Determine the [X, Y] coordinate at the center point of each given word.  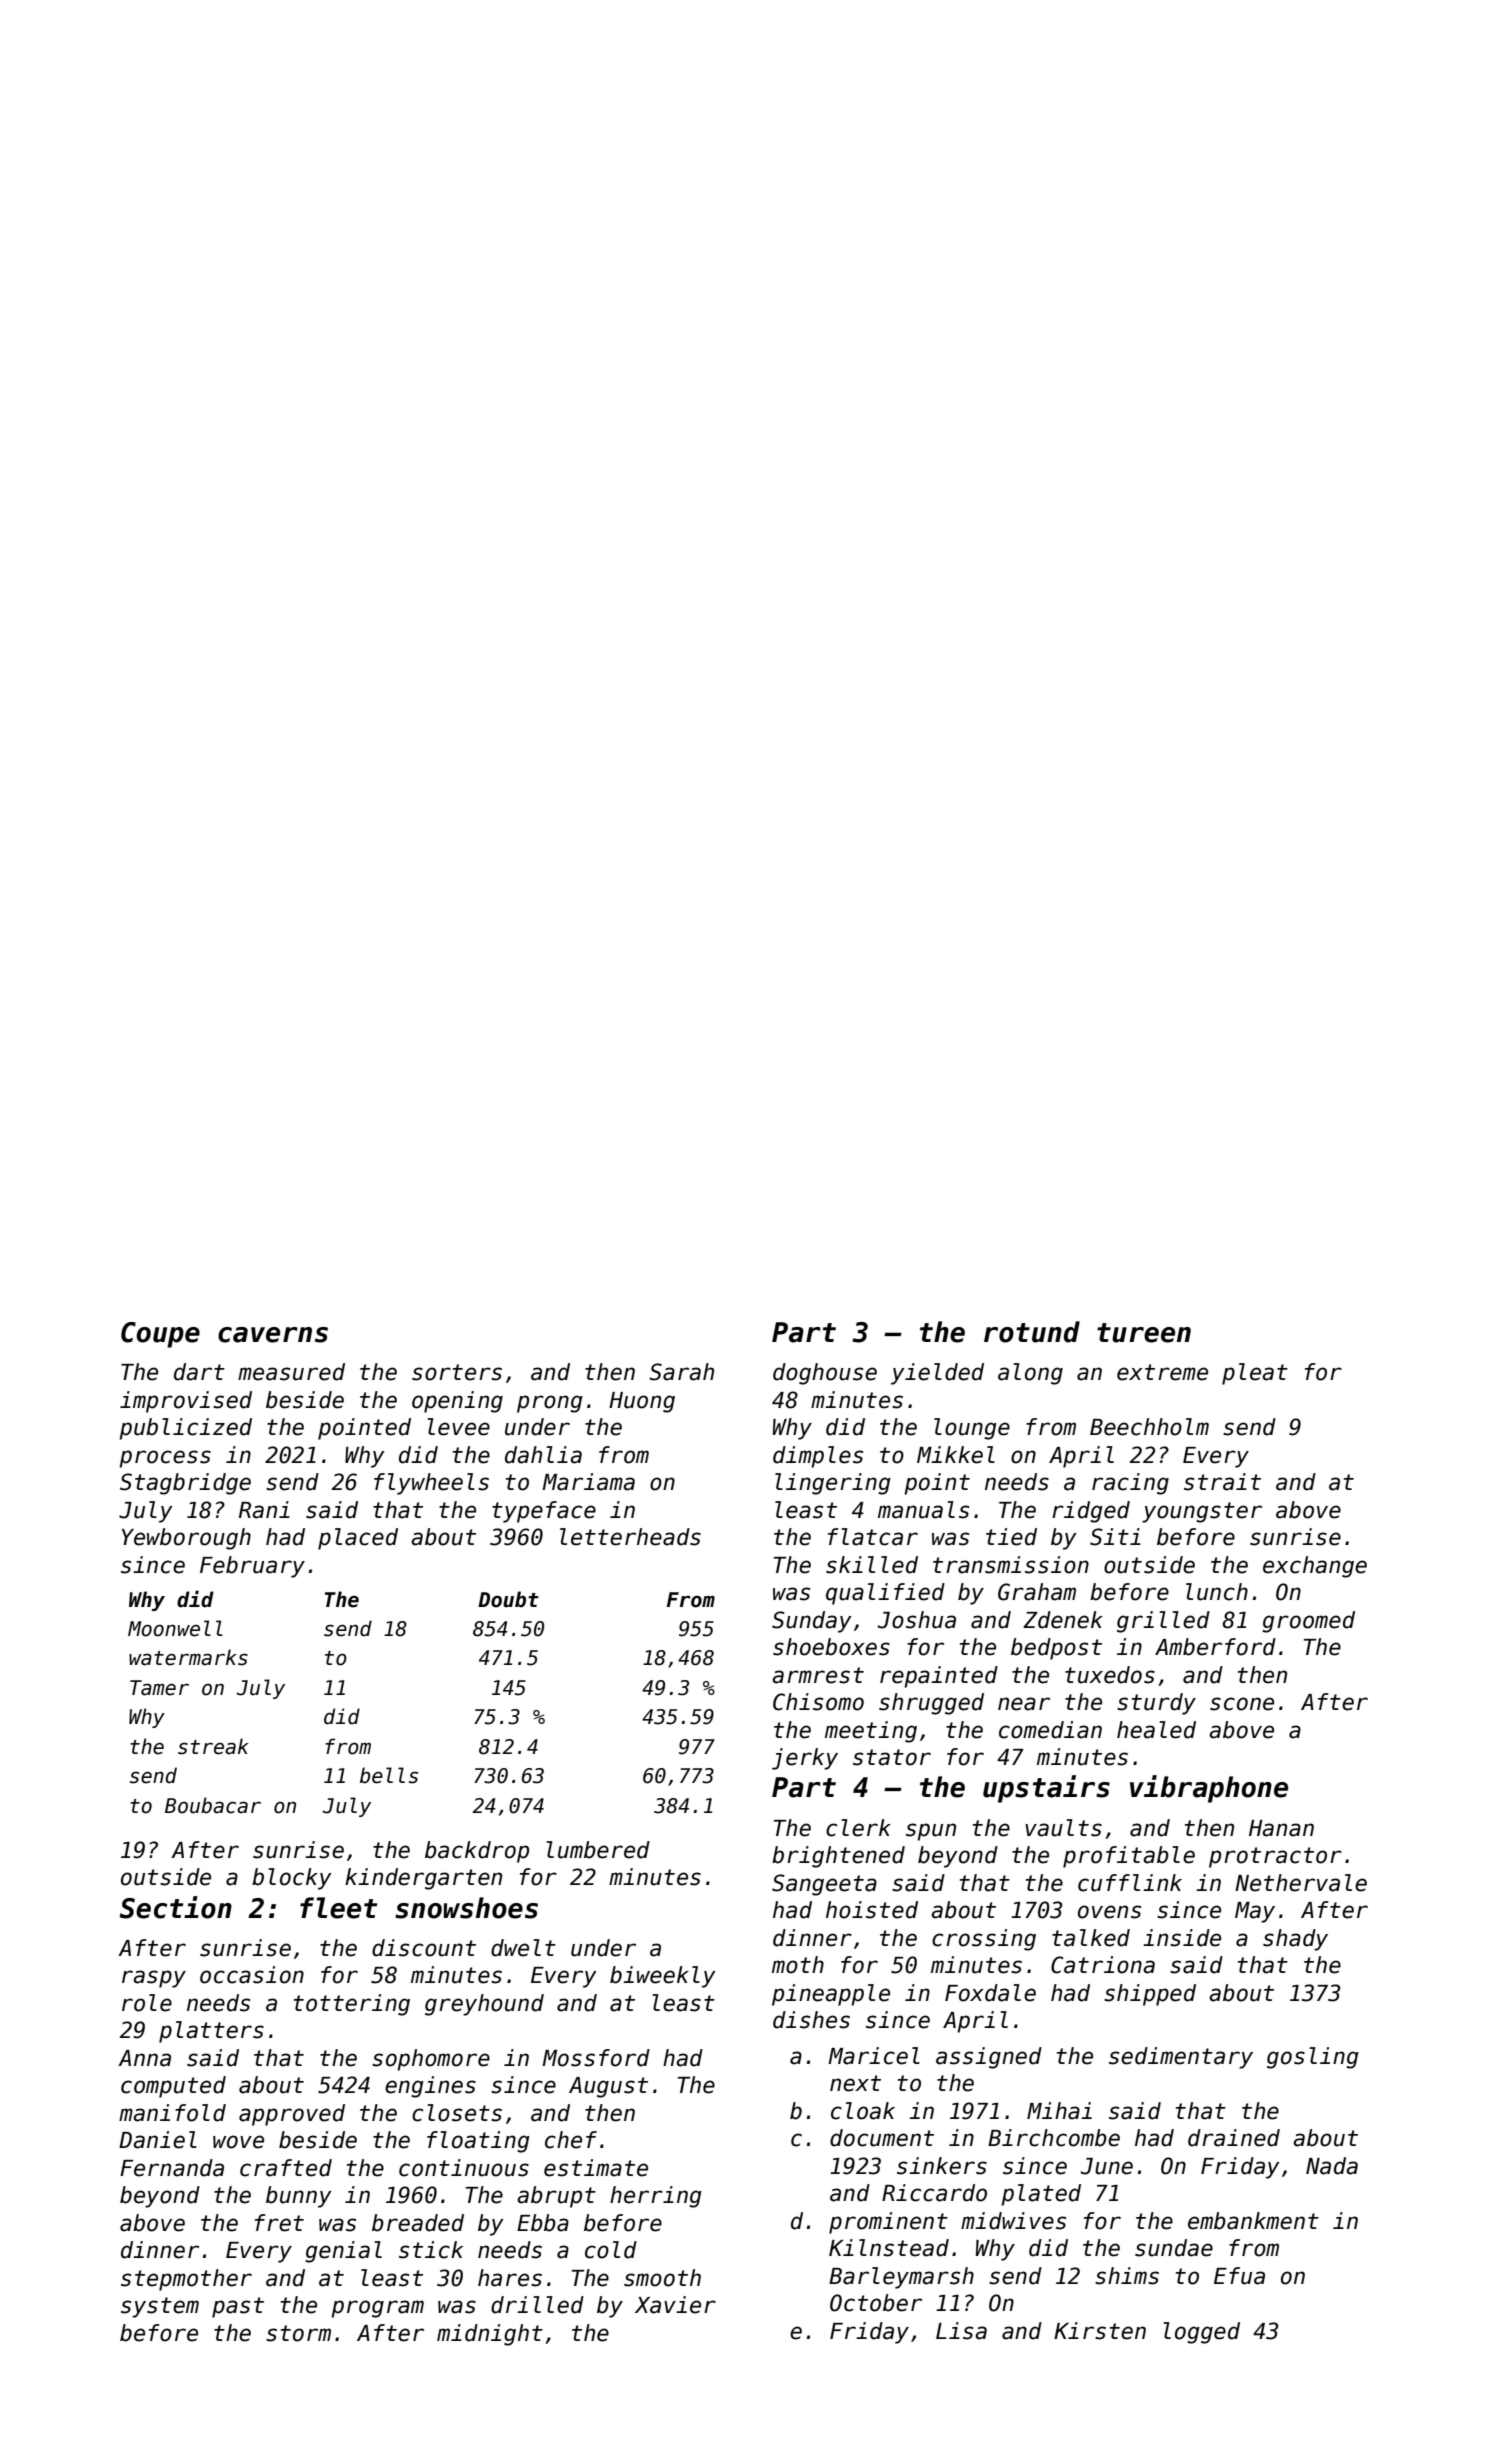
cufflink [1130, 1883]
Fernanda [172, 2168]
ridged [1091, 1512]
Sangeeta [824, 1885]
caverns [273, 1335]
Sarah [681, 1372]
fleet [338, 1908]
